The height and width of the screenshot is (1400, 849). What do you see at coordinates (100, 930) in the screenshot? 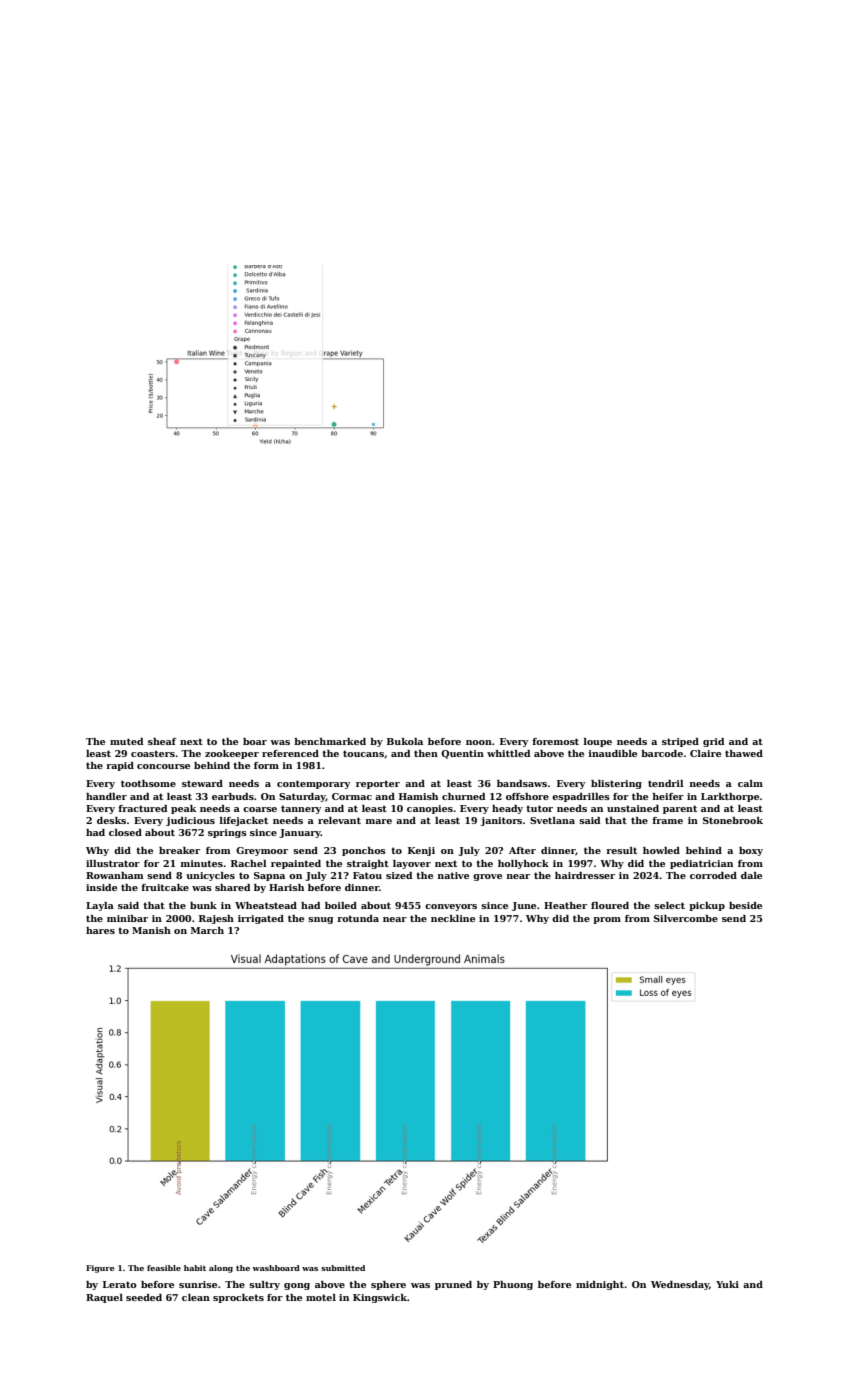
I see `hares` at bounding box center [100, 930].
